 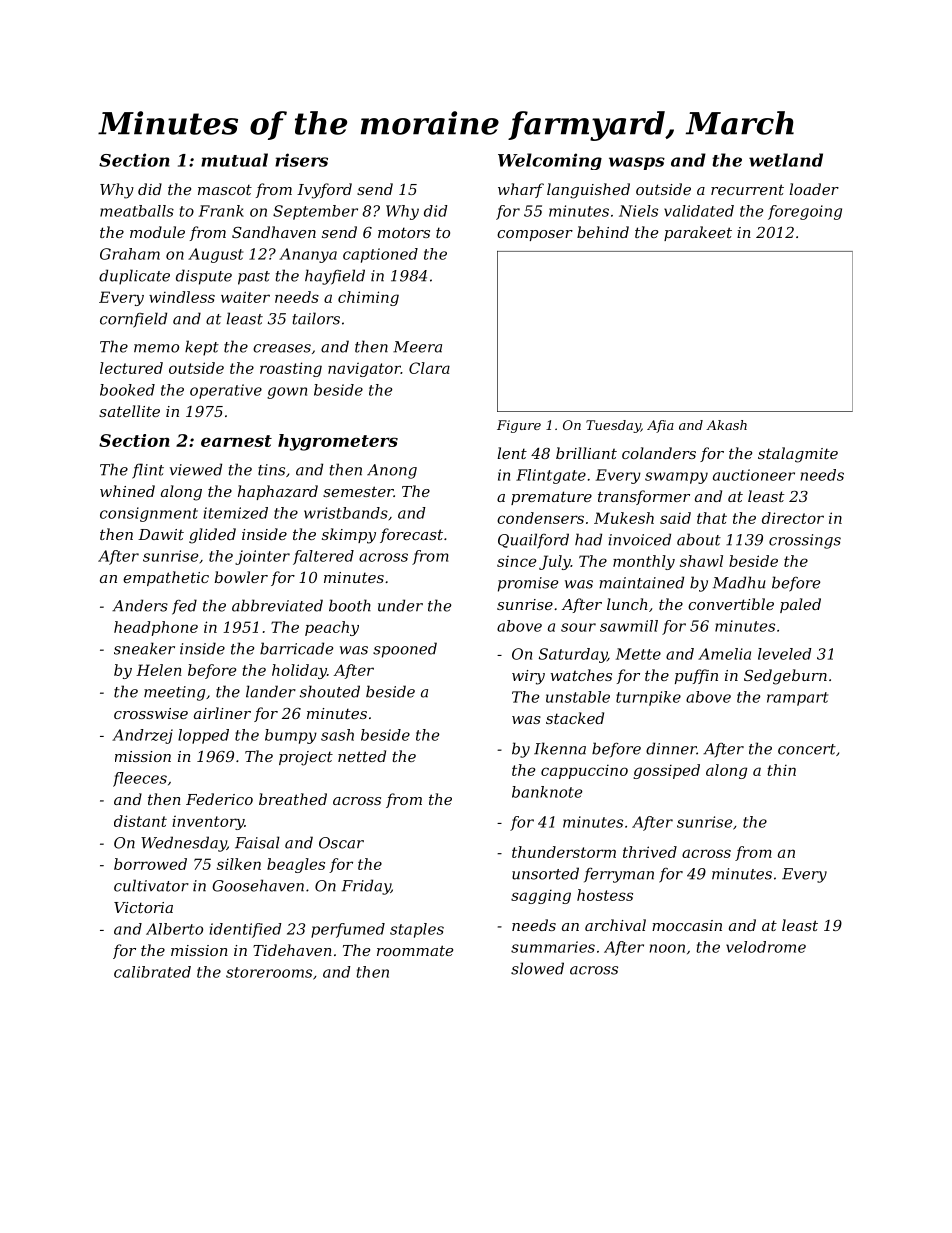 What do you see at coordinates (575, 718) in the document?
I see `stacked` at bounding box center [575, 718].
